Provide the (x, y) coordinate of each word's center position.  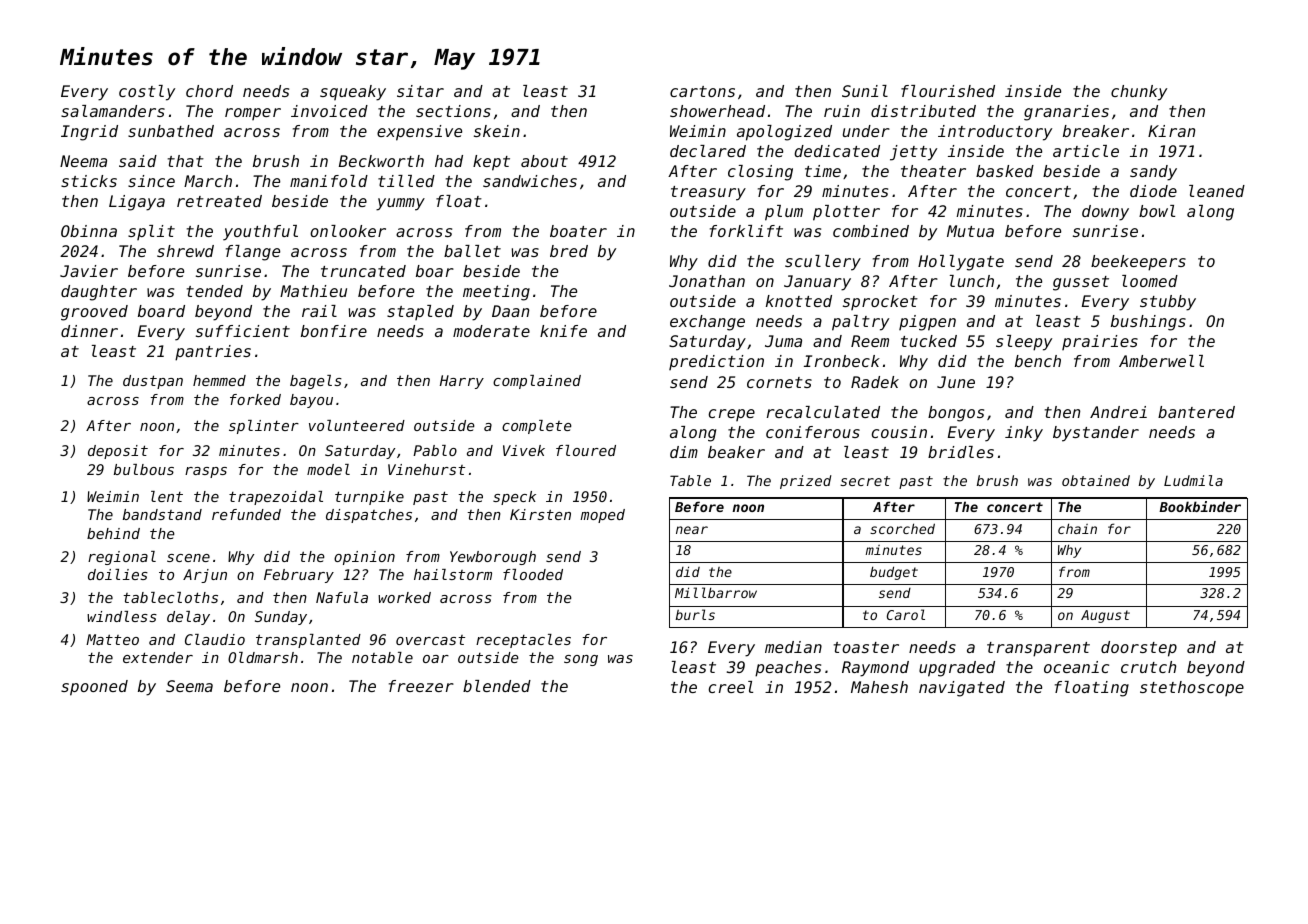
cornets (779, 382)
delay (188, 618)
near (692, 530)
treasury (708, 193)
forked (255, 399)
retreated (219, 201)
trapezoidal (276, 498)
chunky (1139, 93)
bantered (1196, 412)
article (1086, 151)
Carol (906, 614)
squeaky (353, 93)
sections (453, 111)
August (1105, 616)
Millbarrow (716, 592)
